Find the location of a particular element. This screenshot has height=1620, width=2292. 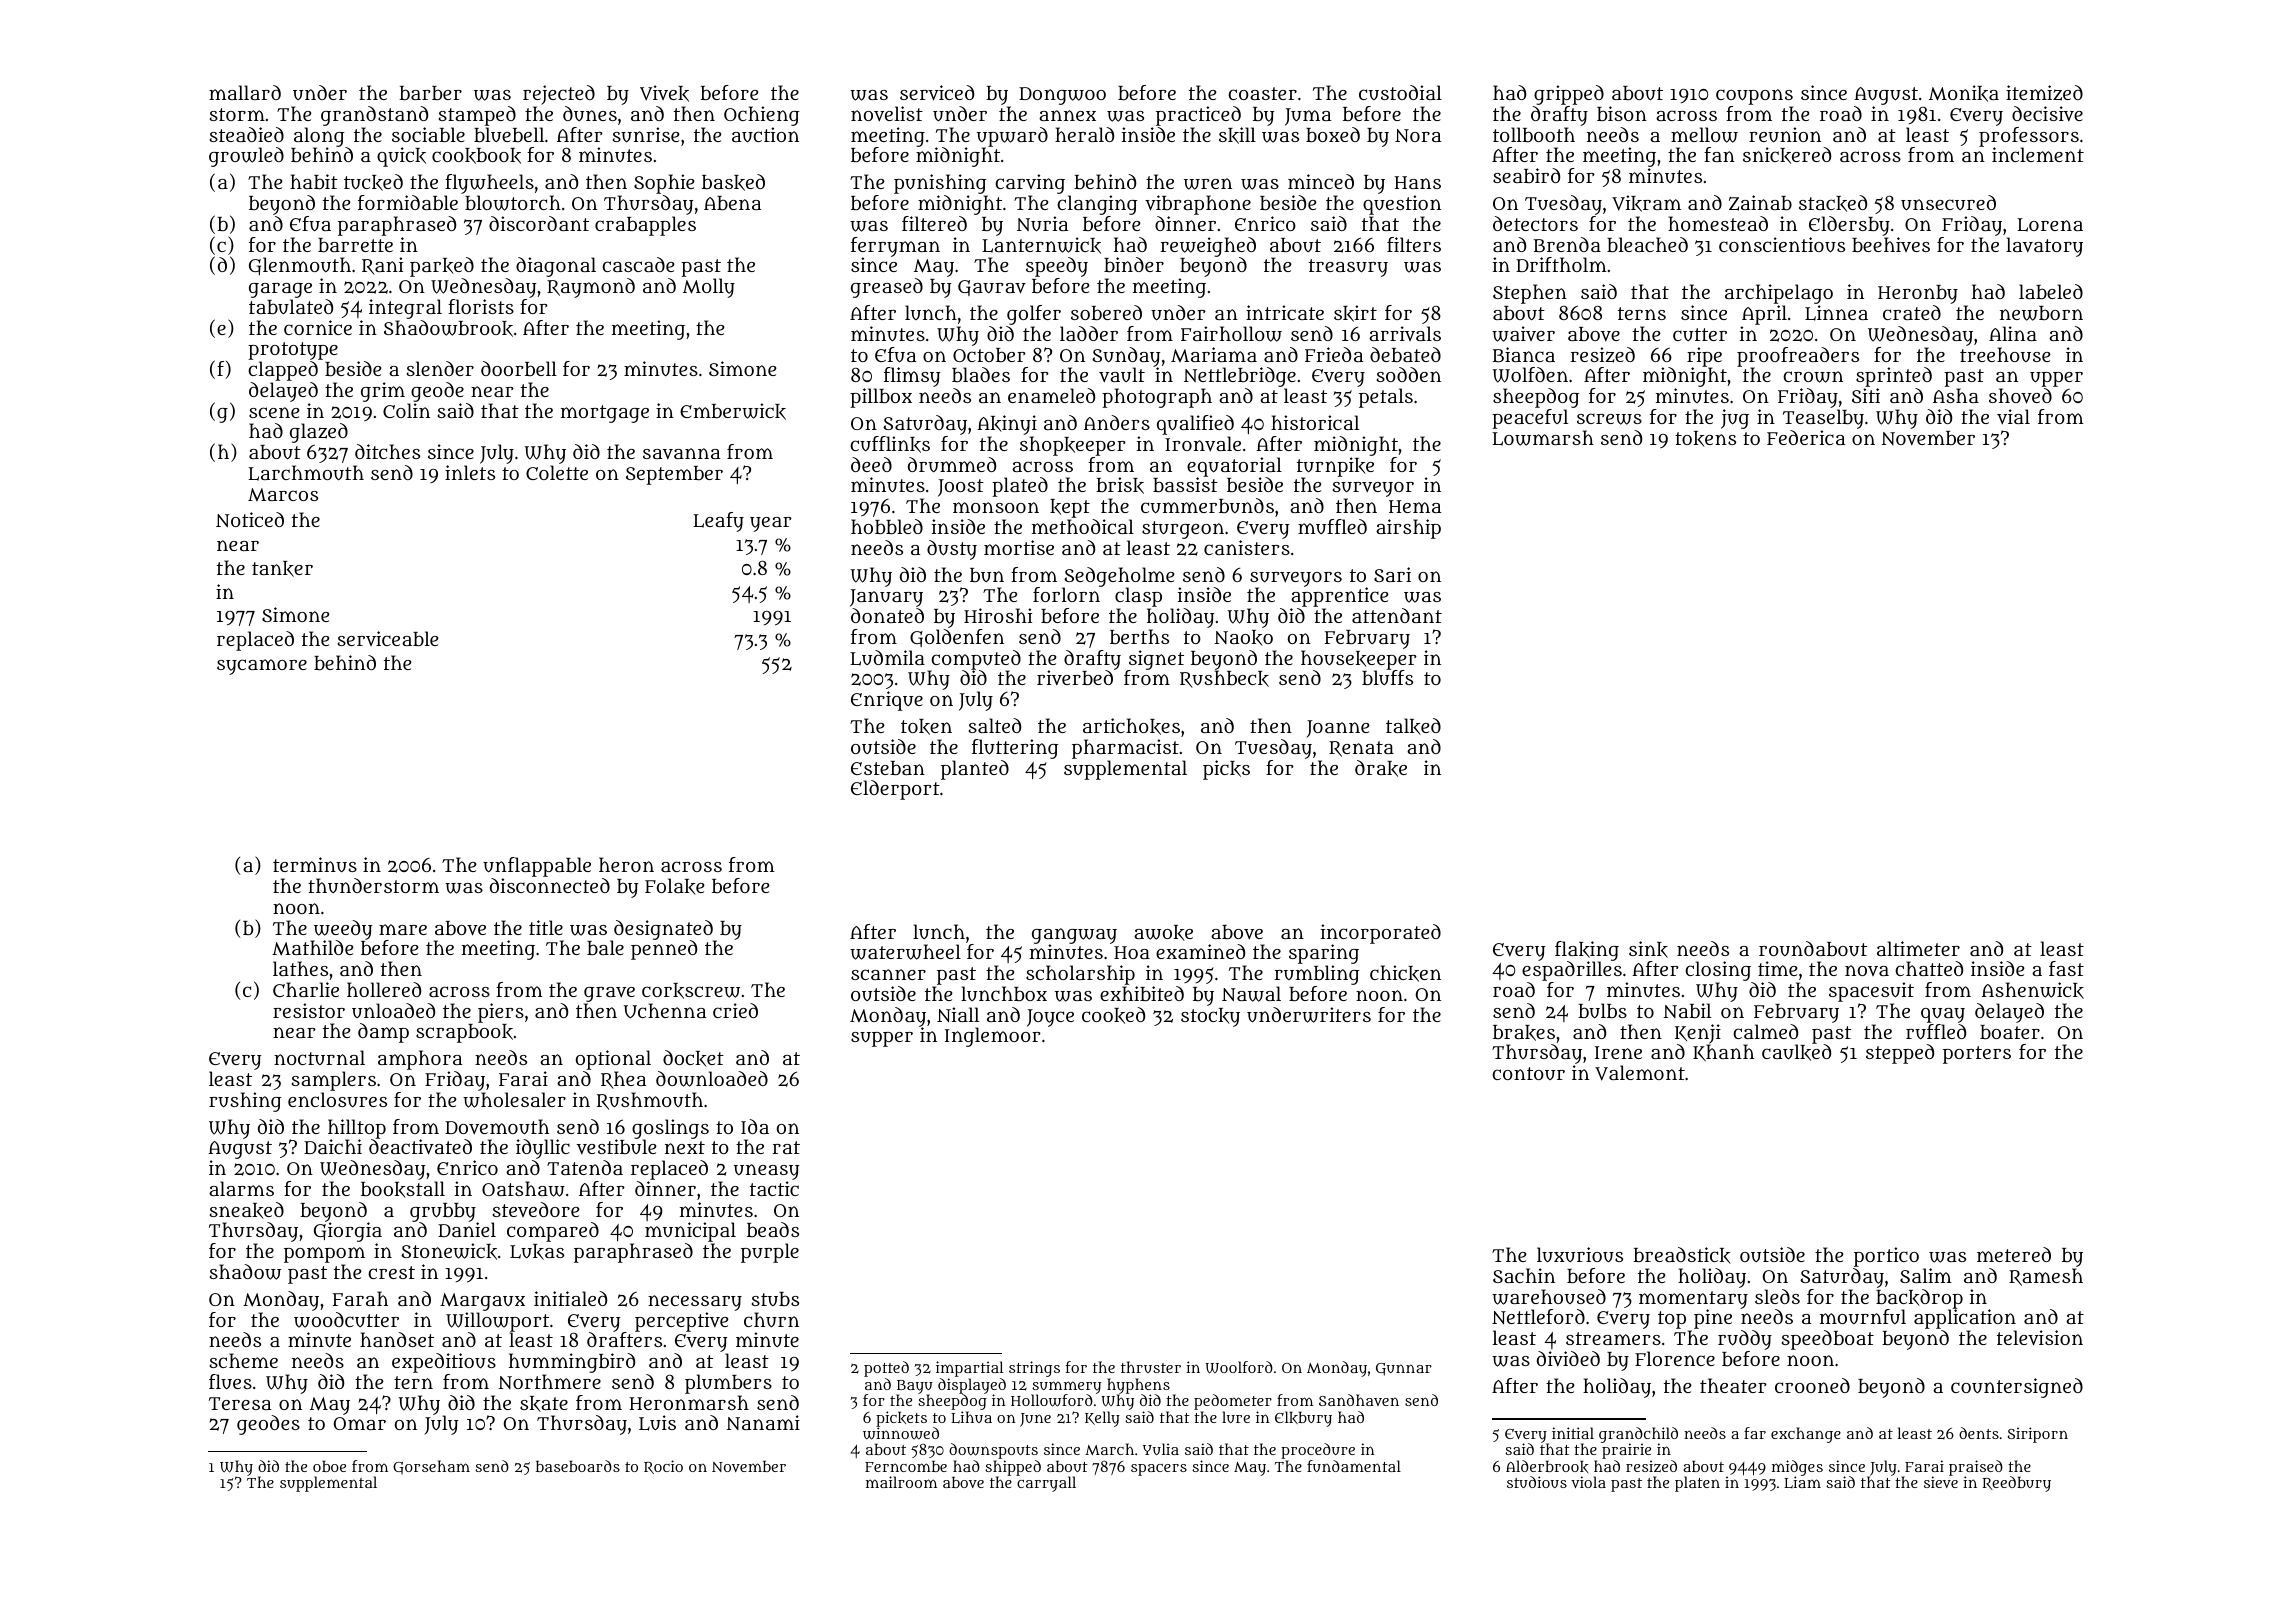

novelist is located at coordinates (887, 113).
